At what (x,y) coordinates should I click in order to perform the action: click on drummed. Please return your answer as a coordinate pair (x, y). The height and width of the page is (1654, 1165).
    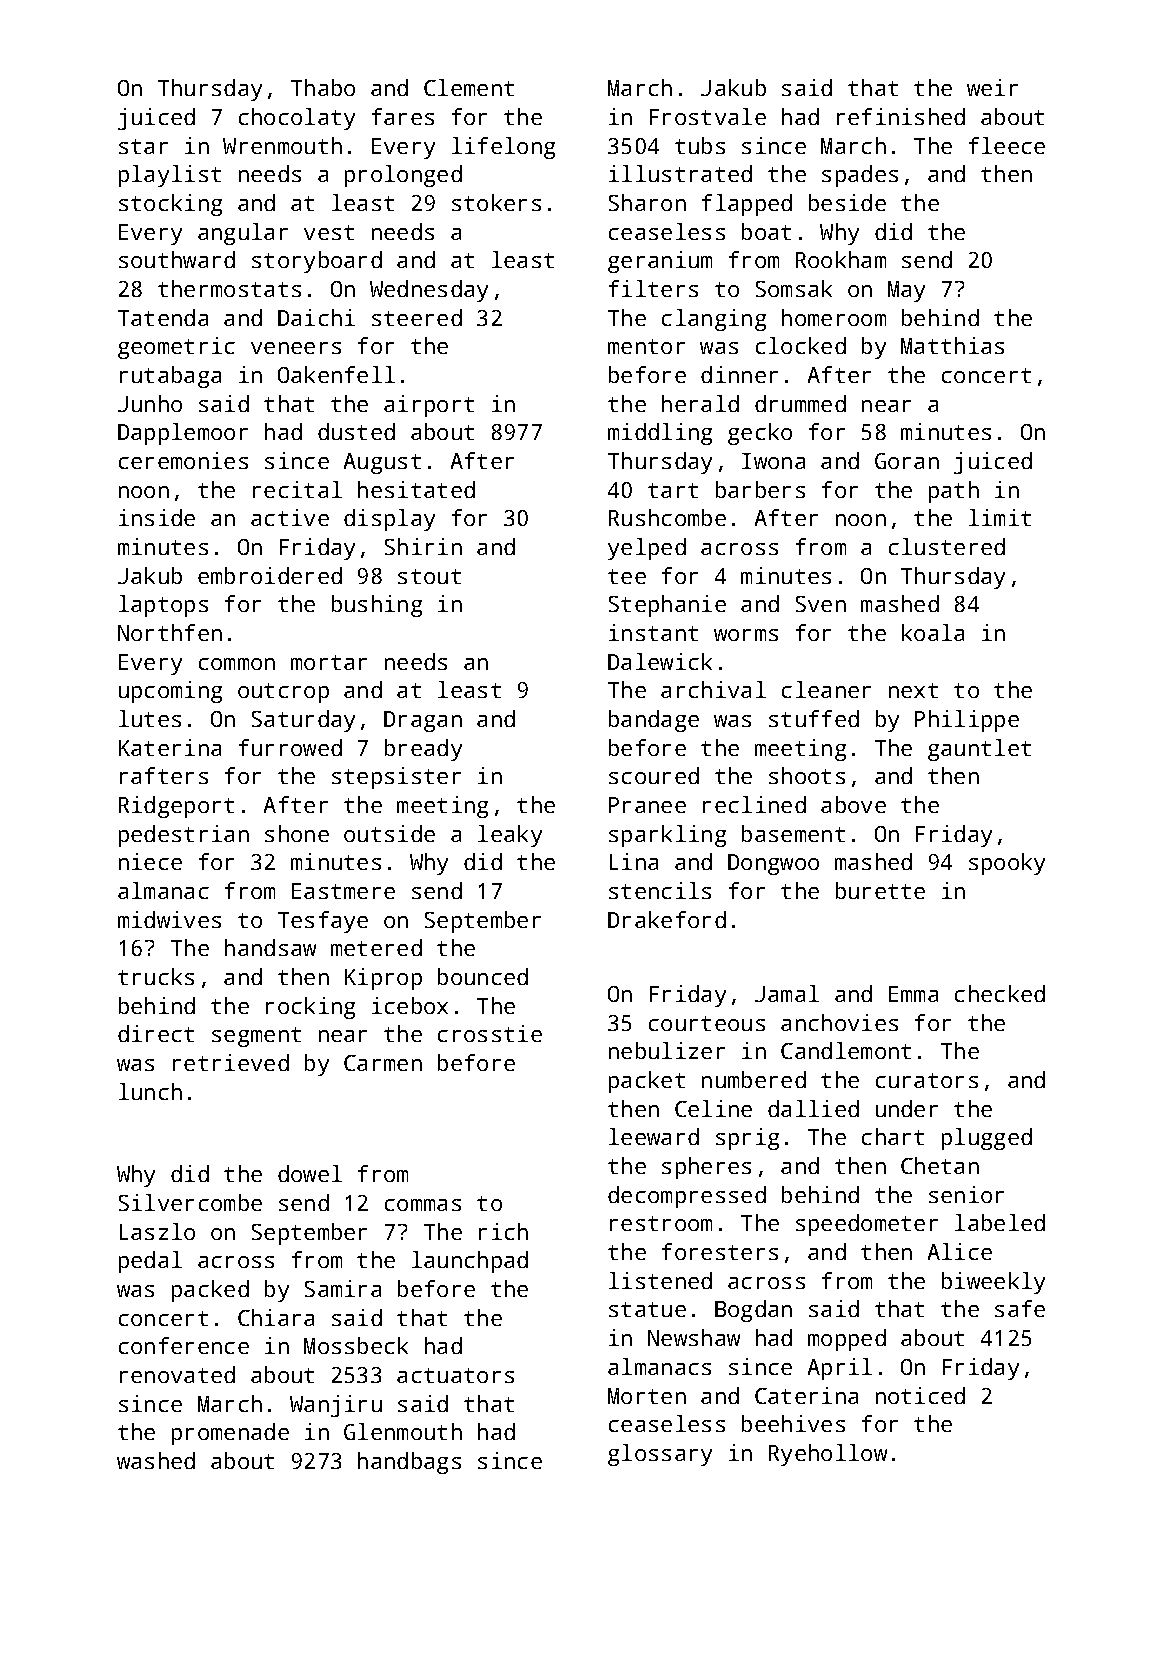
    Looking at the image, I should click on (800, 403).
